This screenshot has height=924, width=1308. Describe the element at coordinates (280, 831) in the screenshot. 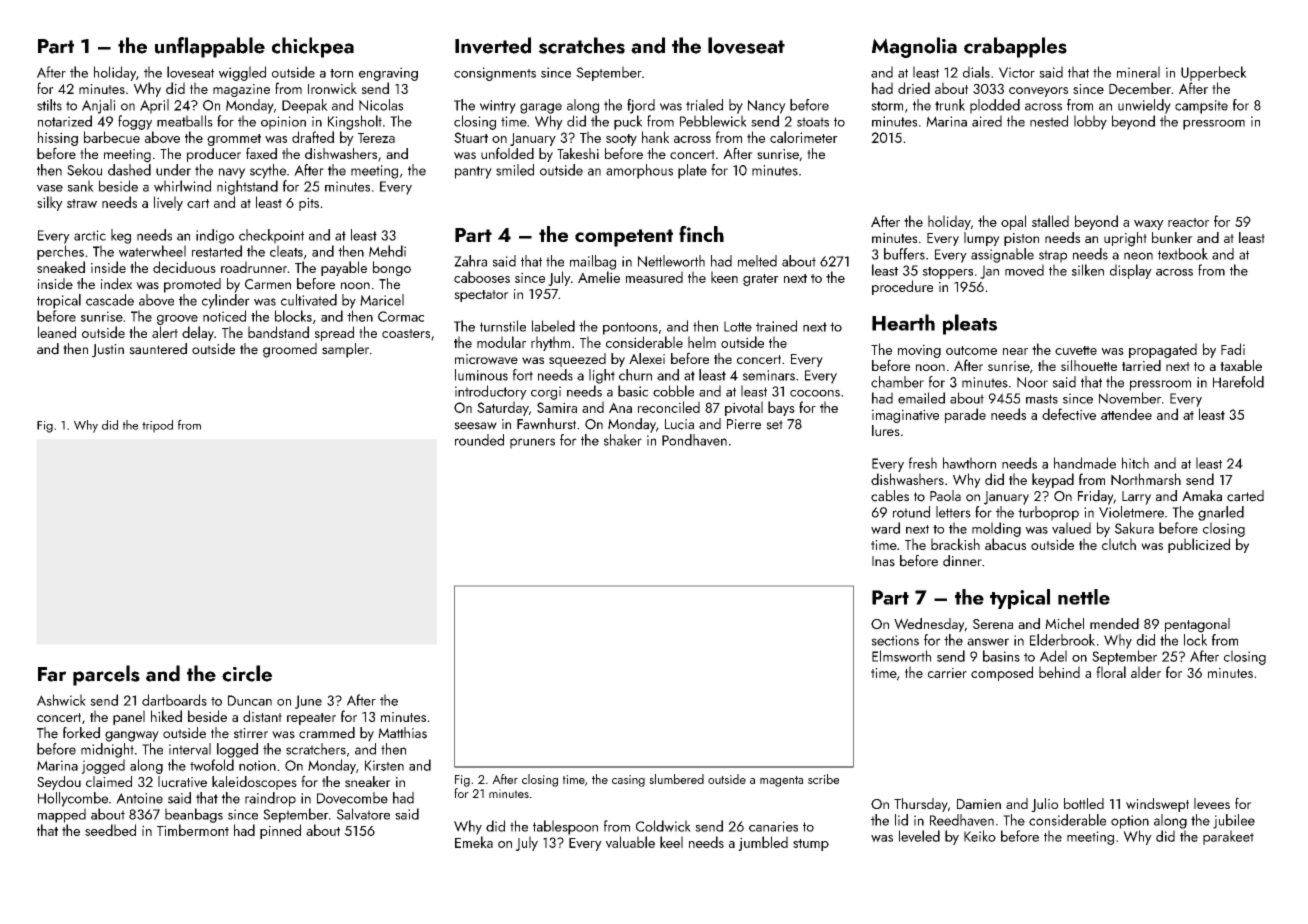

I see `pinned` at that location.
